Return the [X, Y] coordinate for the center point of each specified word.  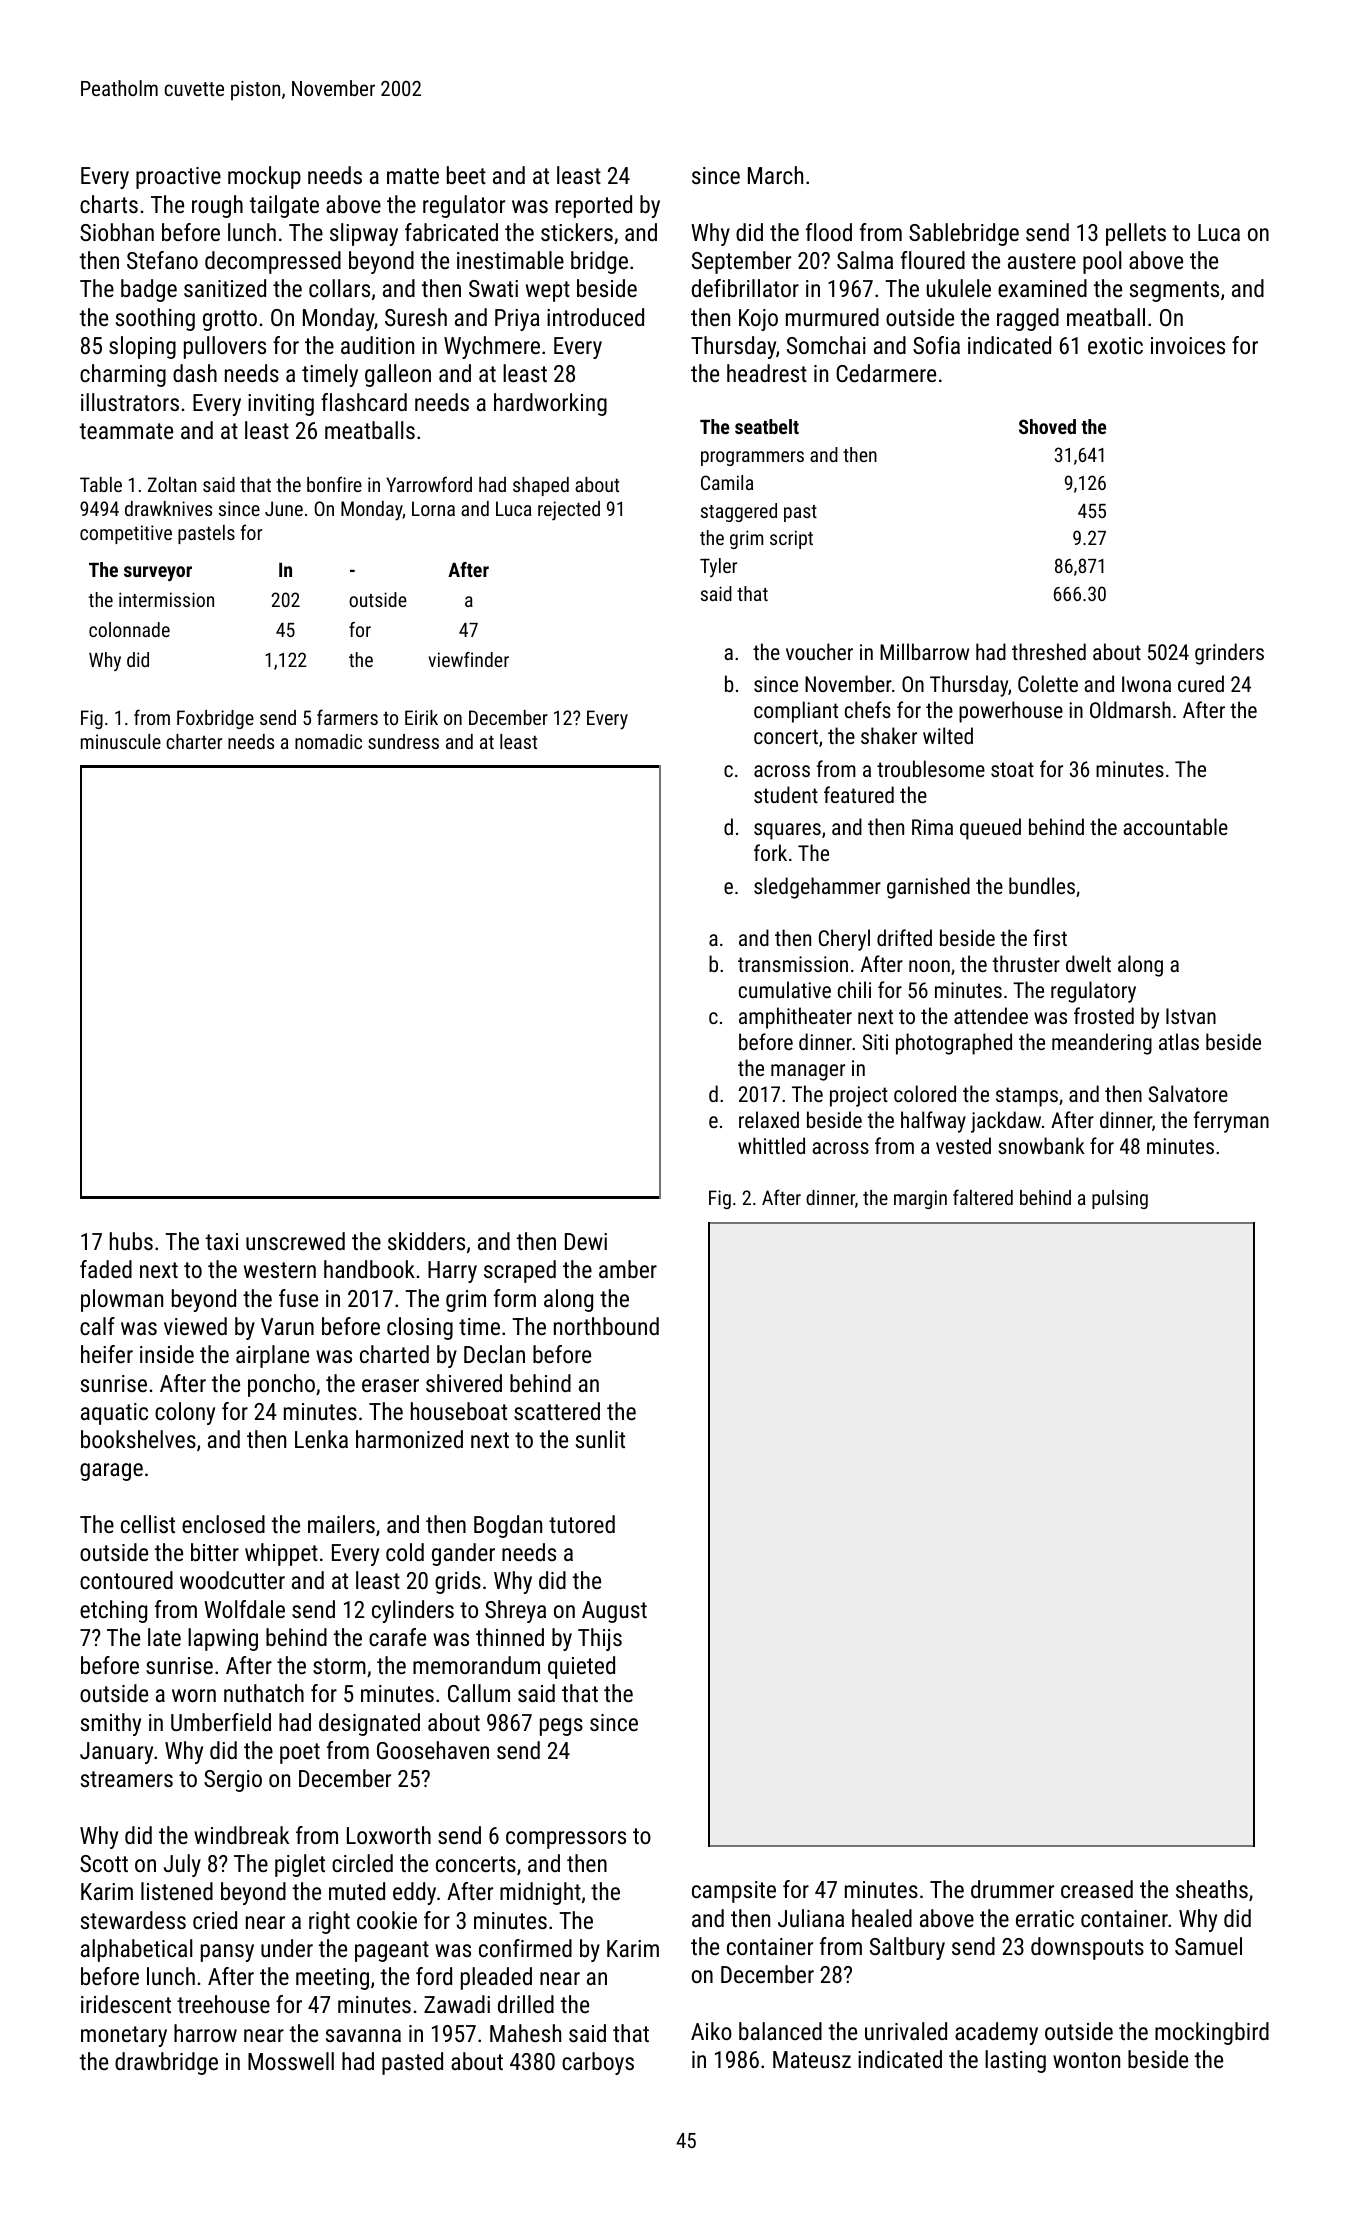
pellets [1136, 234]
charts [109, 204]
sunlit [600, 1439]
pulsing [1120, 1199]
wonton [1086, 2060]
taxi [222, 1241]
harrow [205, 2033]
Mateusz [812, 2059]
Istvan [1191, 1016]
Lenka [321, 1439]
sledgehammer [817, 888]
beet [466, 175]
